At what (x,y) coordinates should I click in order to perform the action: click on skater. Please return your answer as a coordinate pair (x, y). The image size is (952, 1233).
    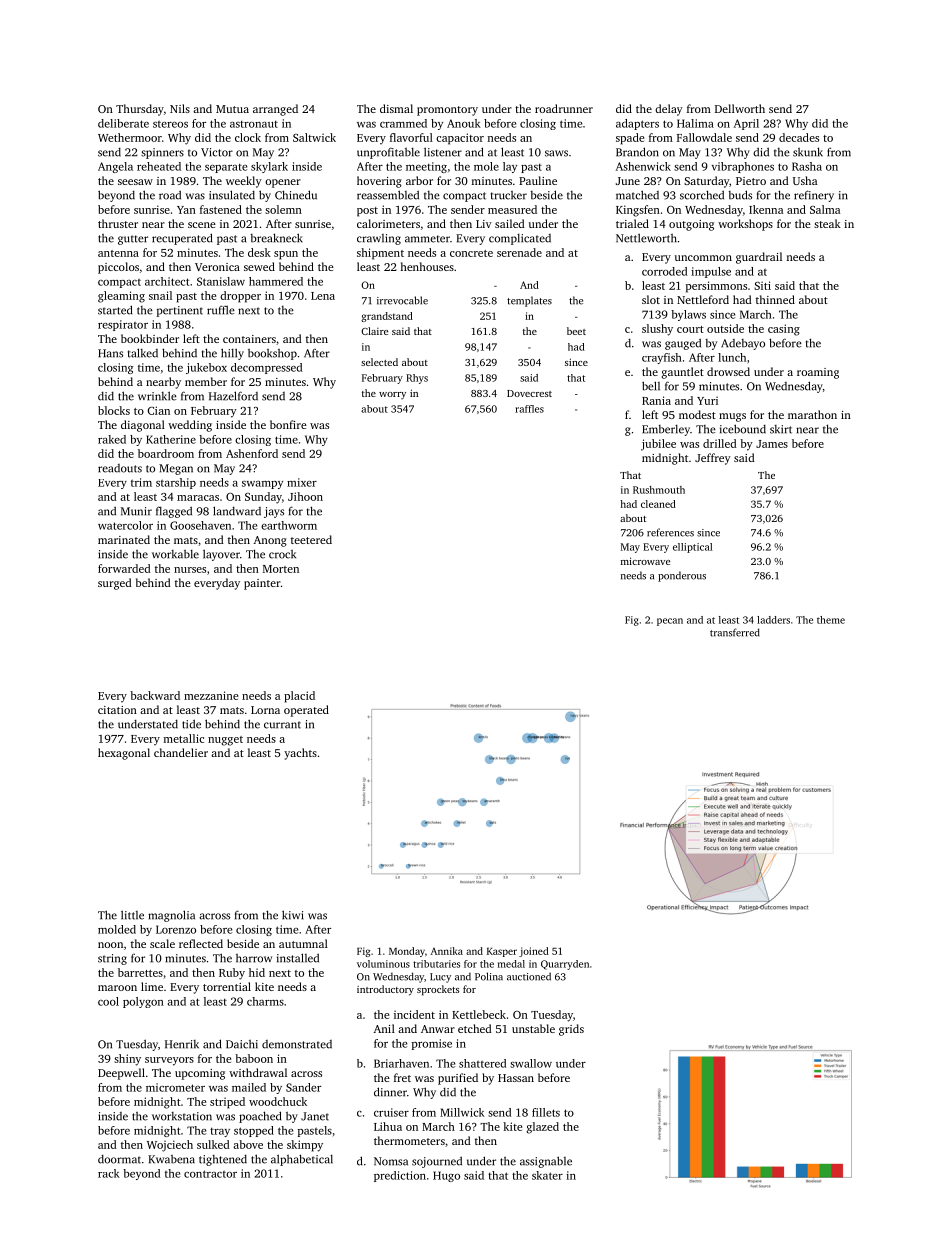
    Looking at the image, I should click on (547, 1175).
